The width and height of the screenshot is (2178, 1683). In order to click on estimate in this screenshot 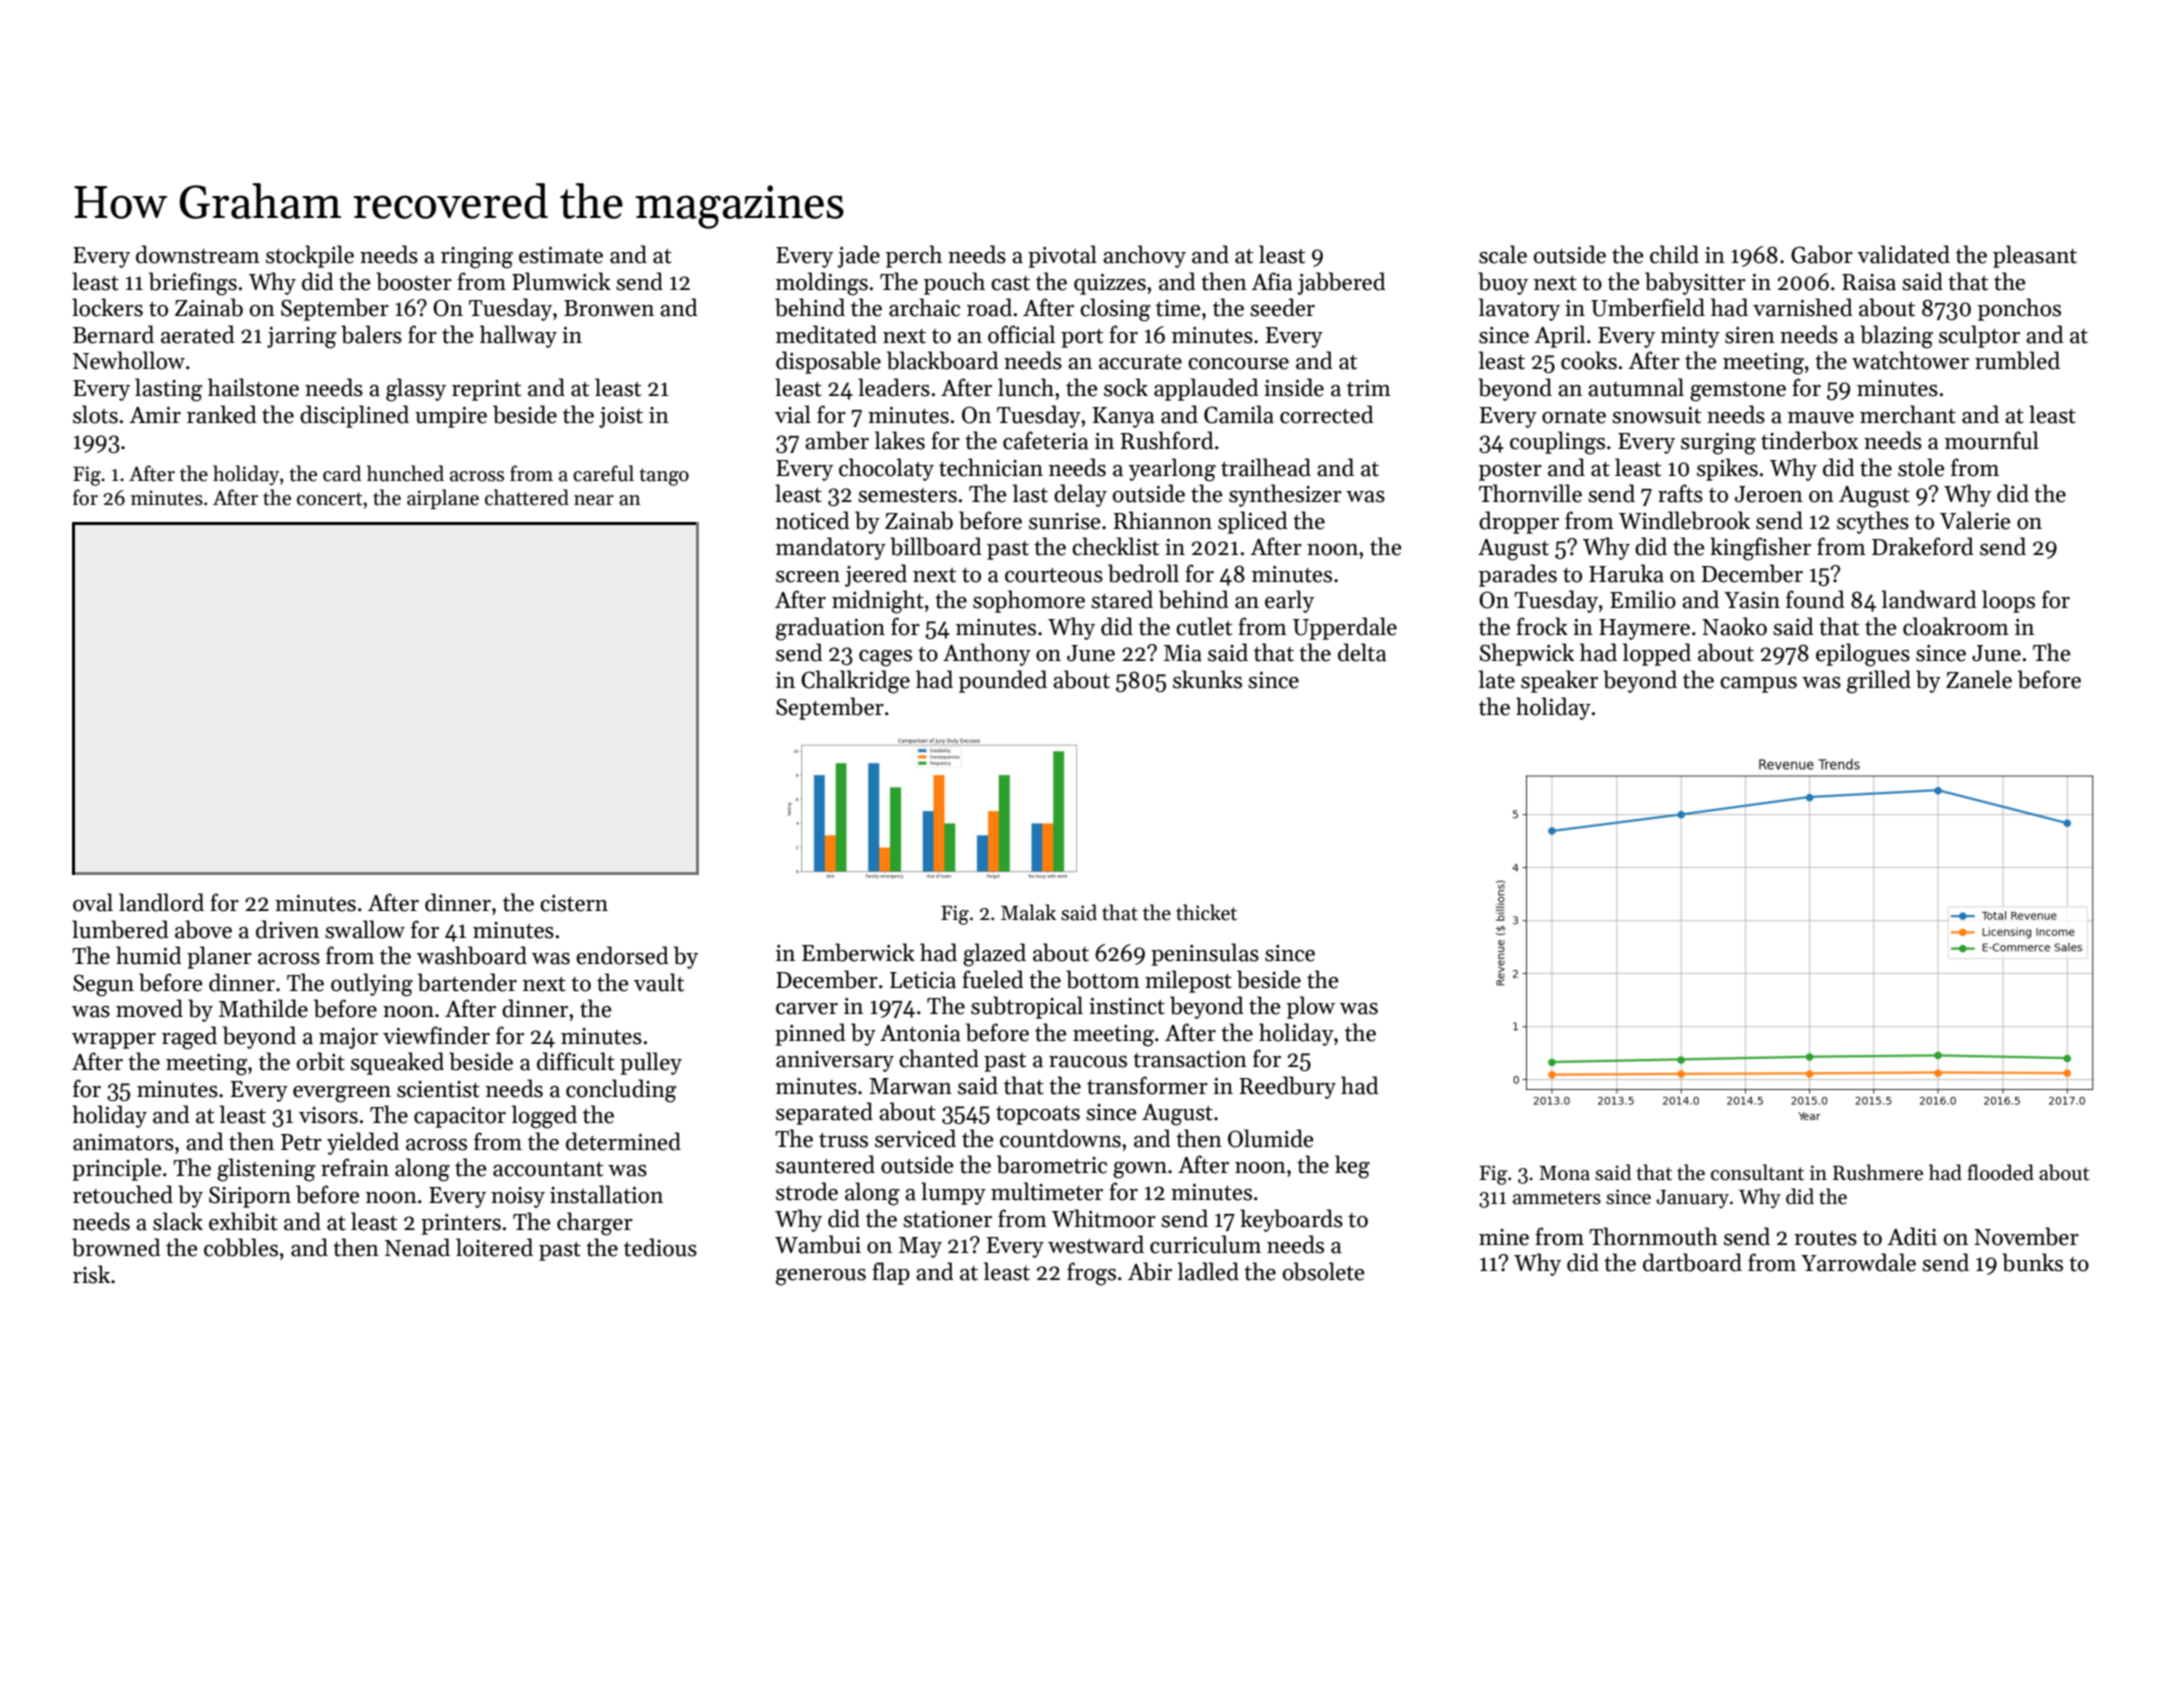, I will do `click(561, 255)`.
